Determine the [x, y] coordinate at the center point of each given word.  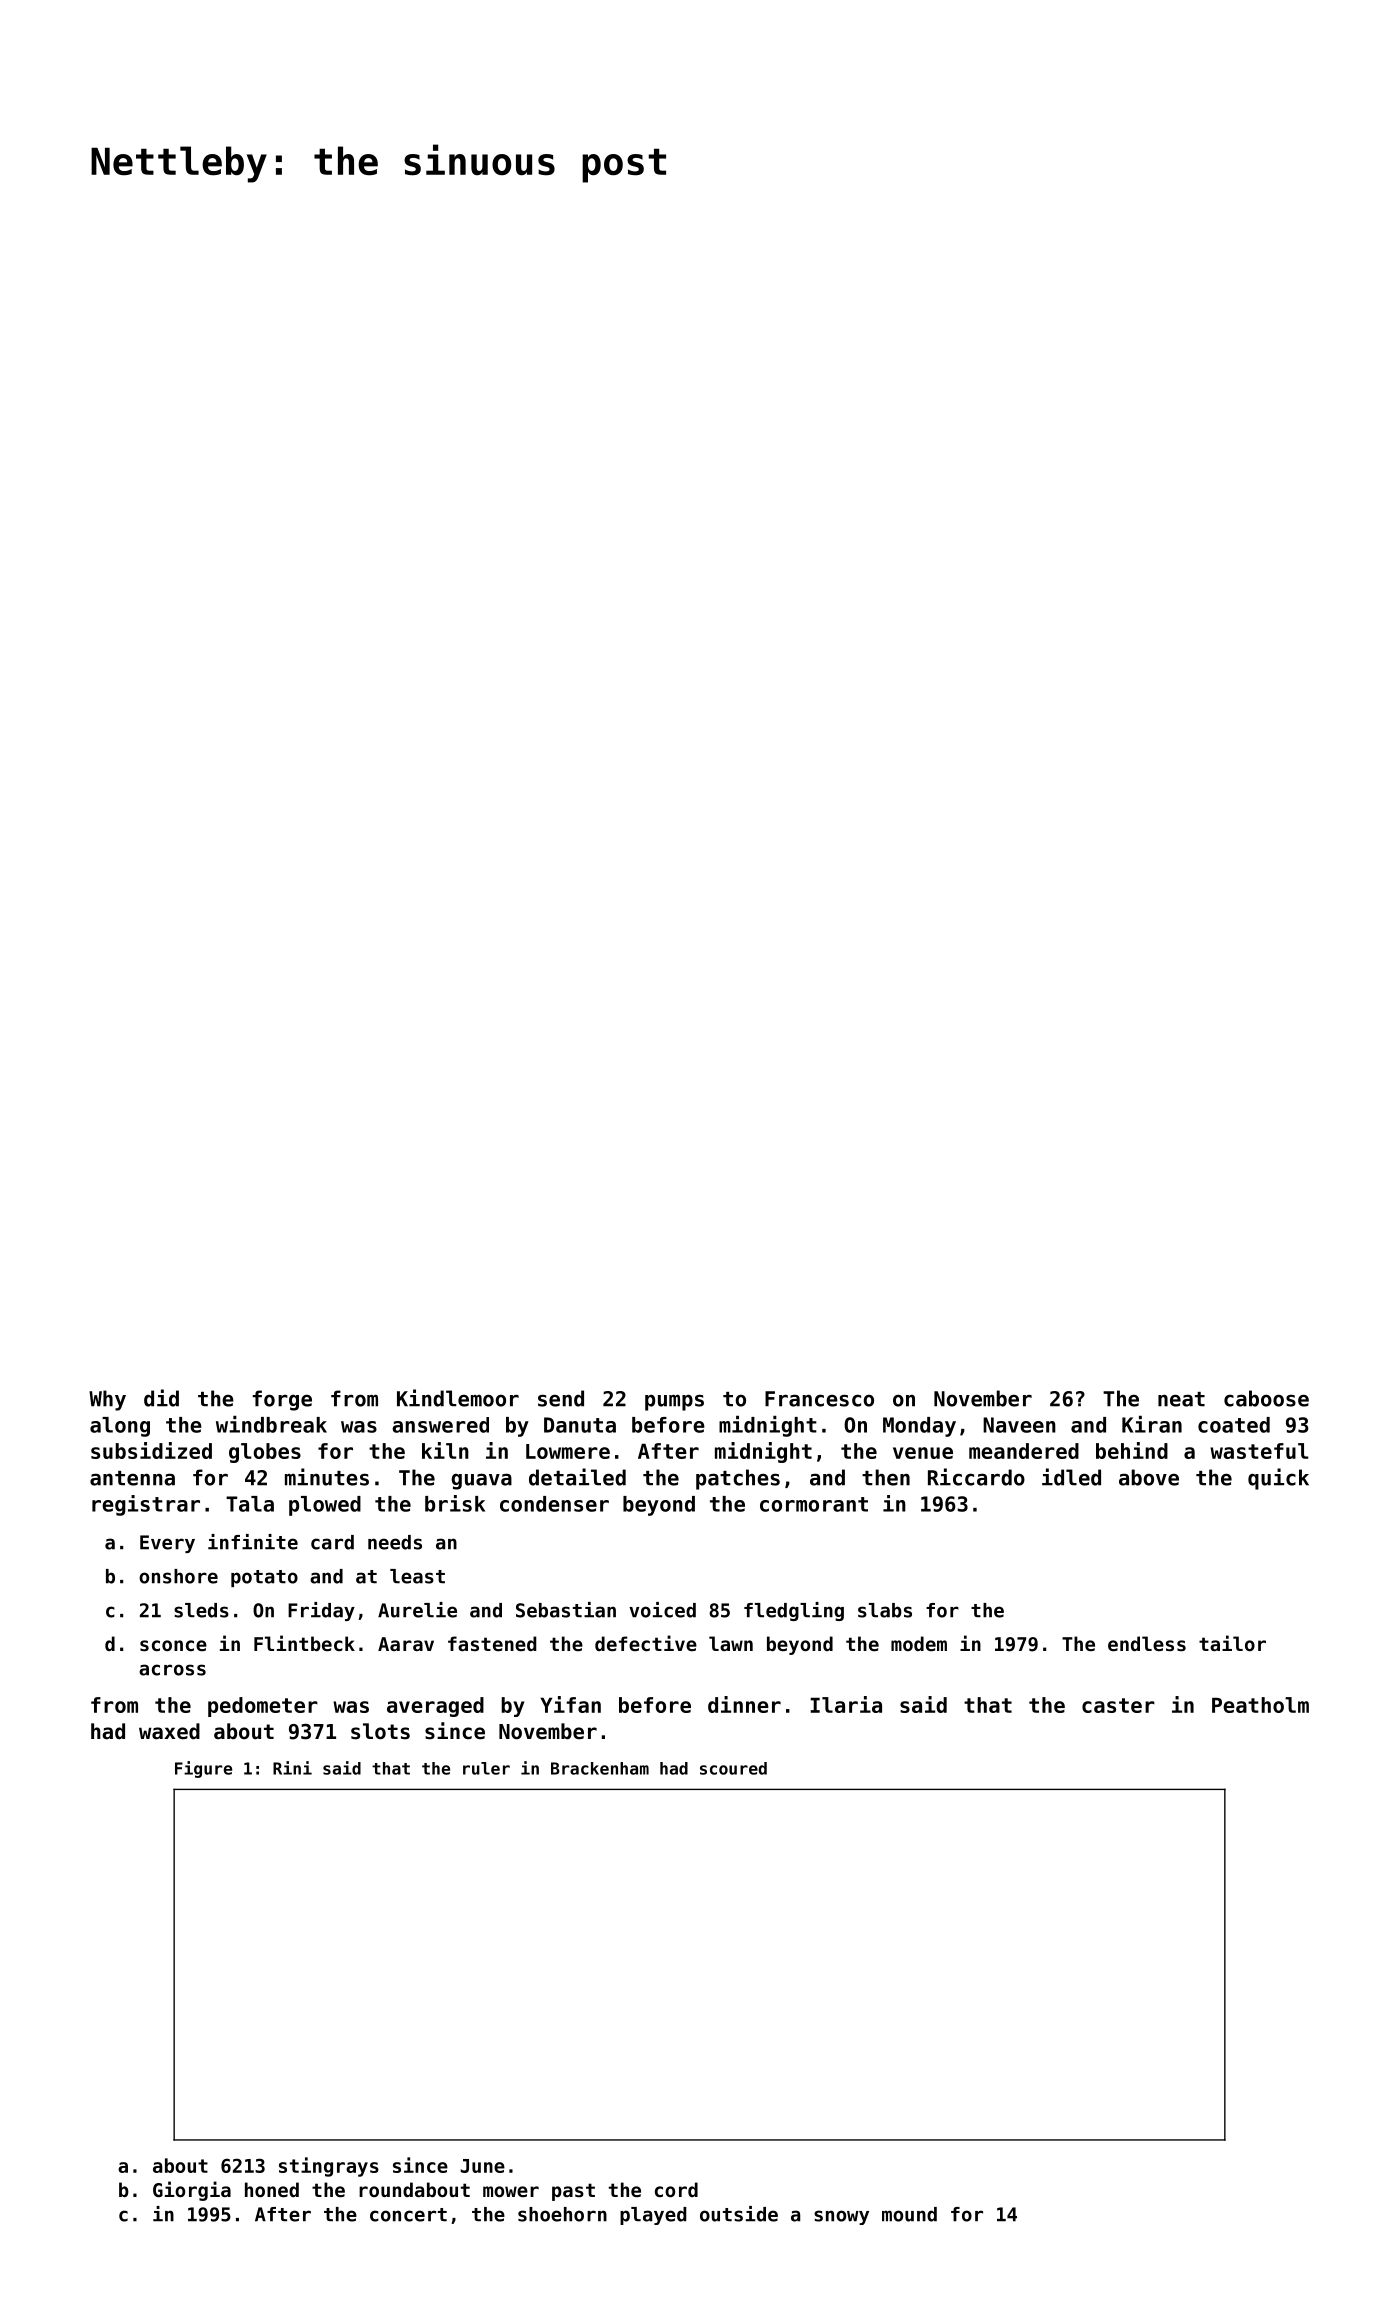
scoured [733, 1768]
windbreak [271, 1424]
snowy [841, 2217]
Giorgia [192, 2191]
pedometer [263, 1707]
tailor [1232, 1643]
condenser [554, 1504]
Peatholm [1260, 1705]
